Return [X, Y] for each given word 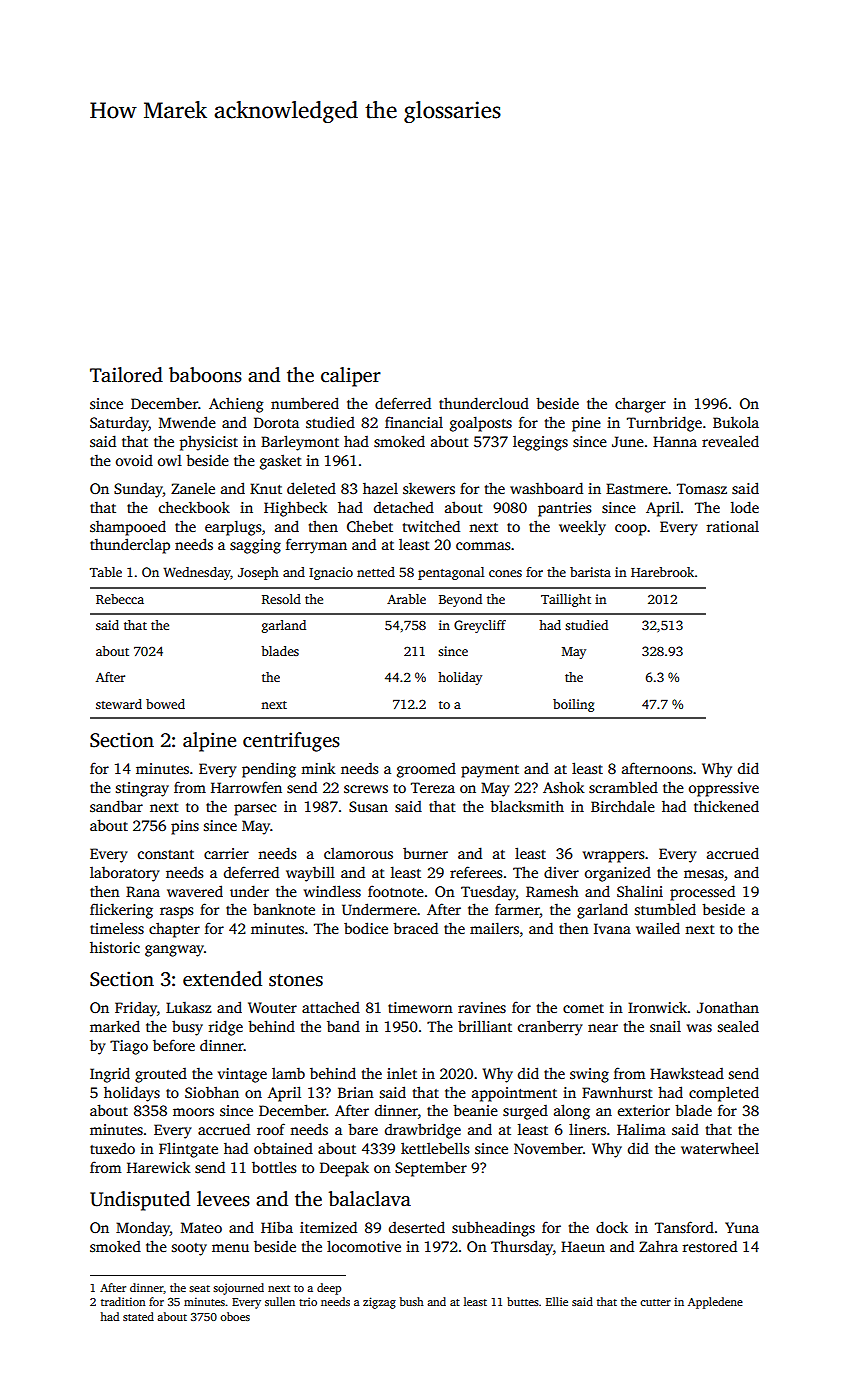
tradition [123, 1301]
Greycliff [480, 626]
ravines [482, 1007]
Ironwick [657, 1007]
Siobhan [212, 1092]
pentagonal [451, 573]
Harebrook [662, 572]
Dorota [276, 422]
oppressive [724, 789]
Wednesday [197, 573]
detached [404, 507]
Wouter [272, 1007]
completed [724, 1094]
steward [119, 704]
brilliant [485, 1026]
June [628, 441]
